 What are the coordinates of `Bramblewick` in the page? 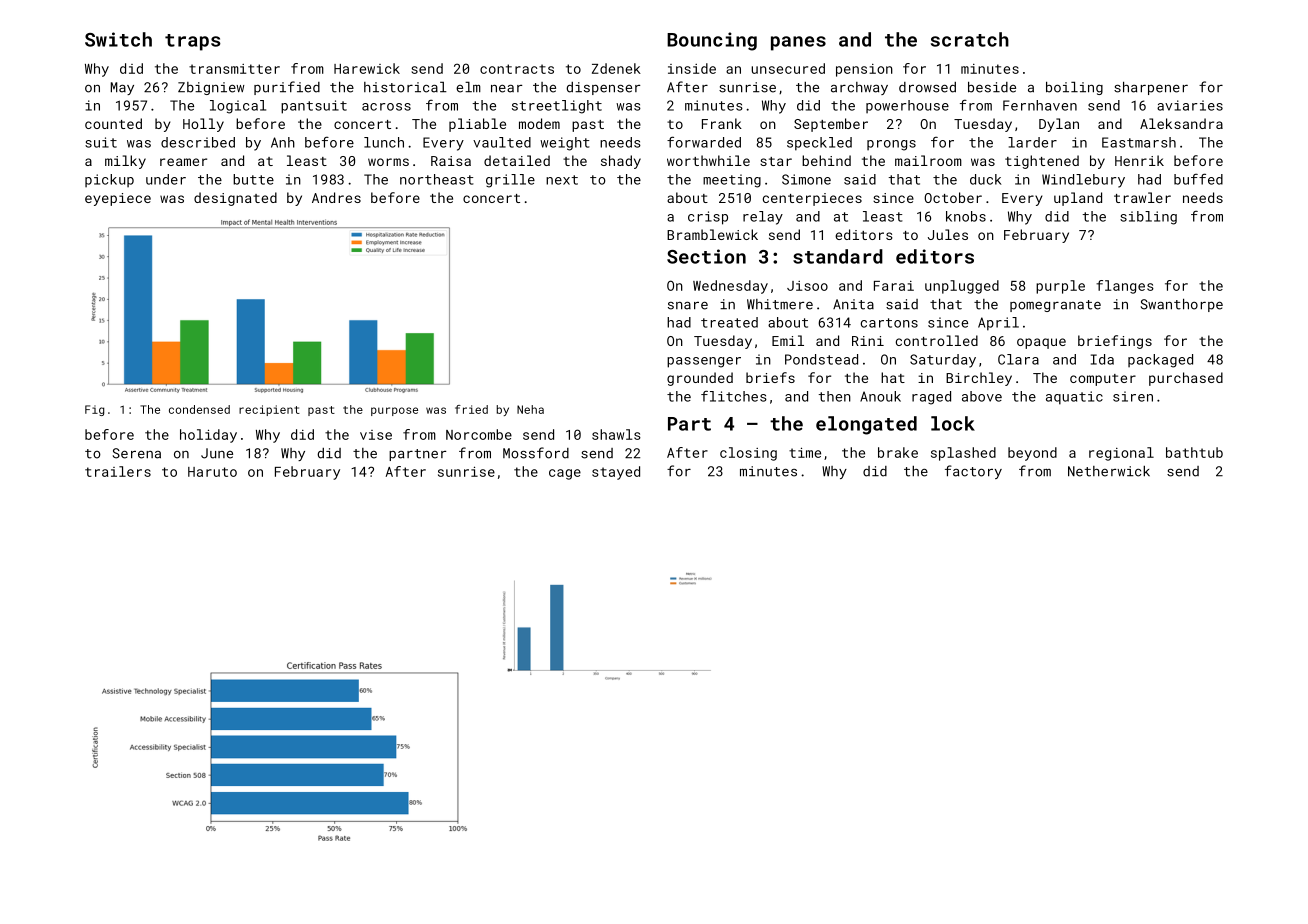 It's located at (712, 234).
